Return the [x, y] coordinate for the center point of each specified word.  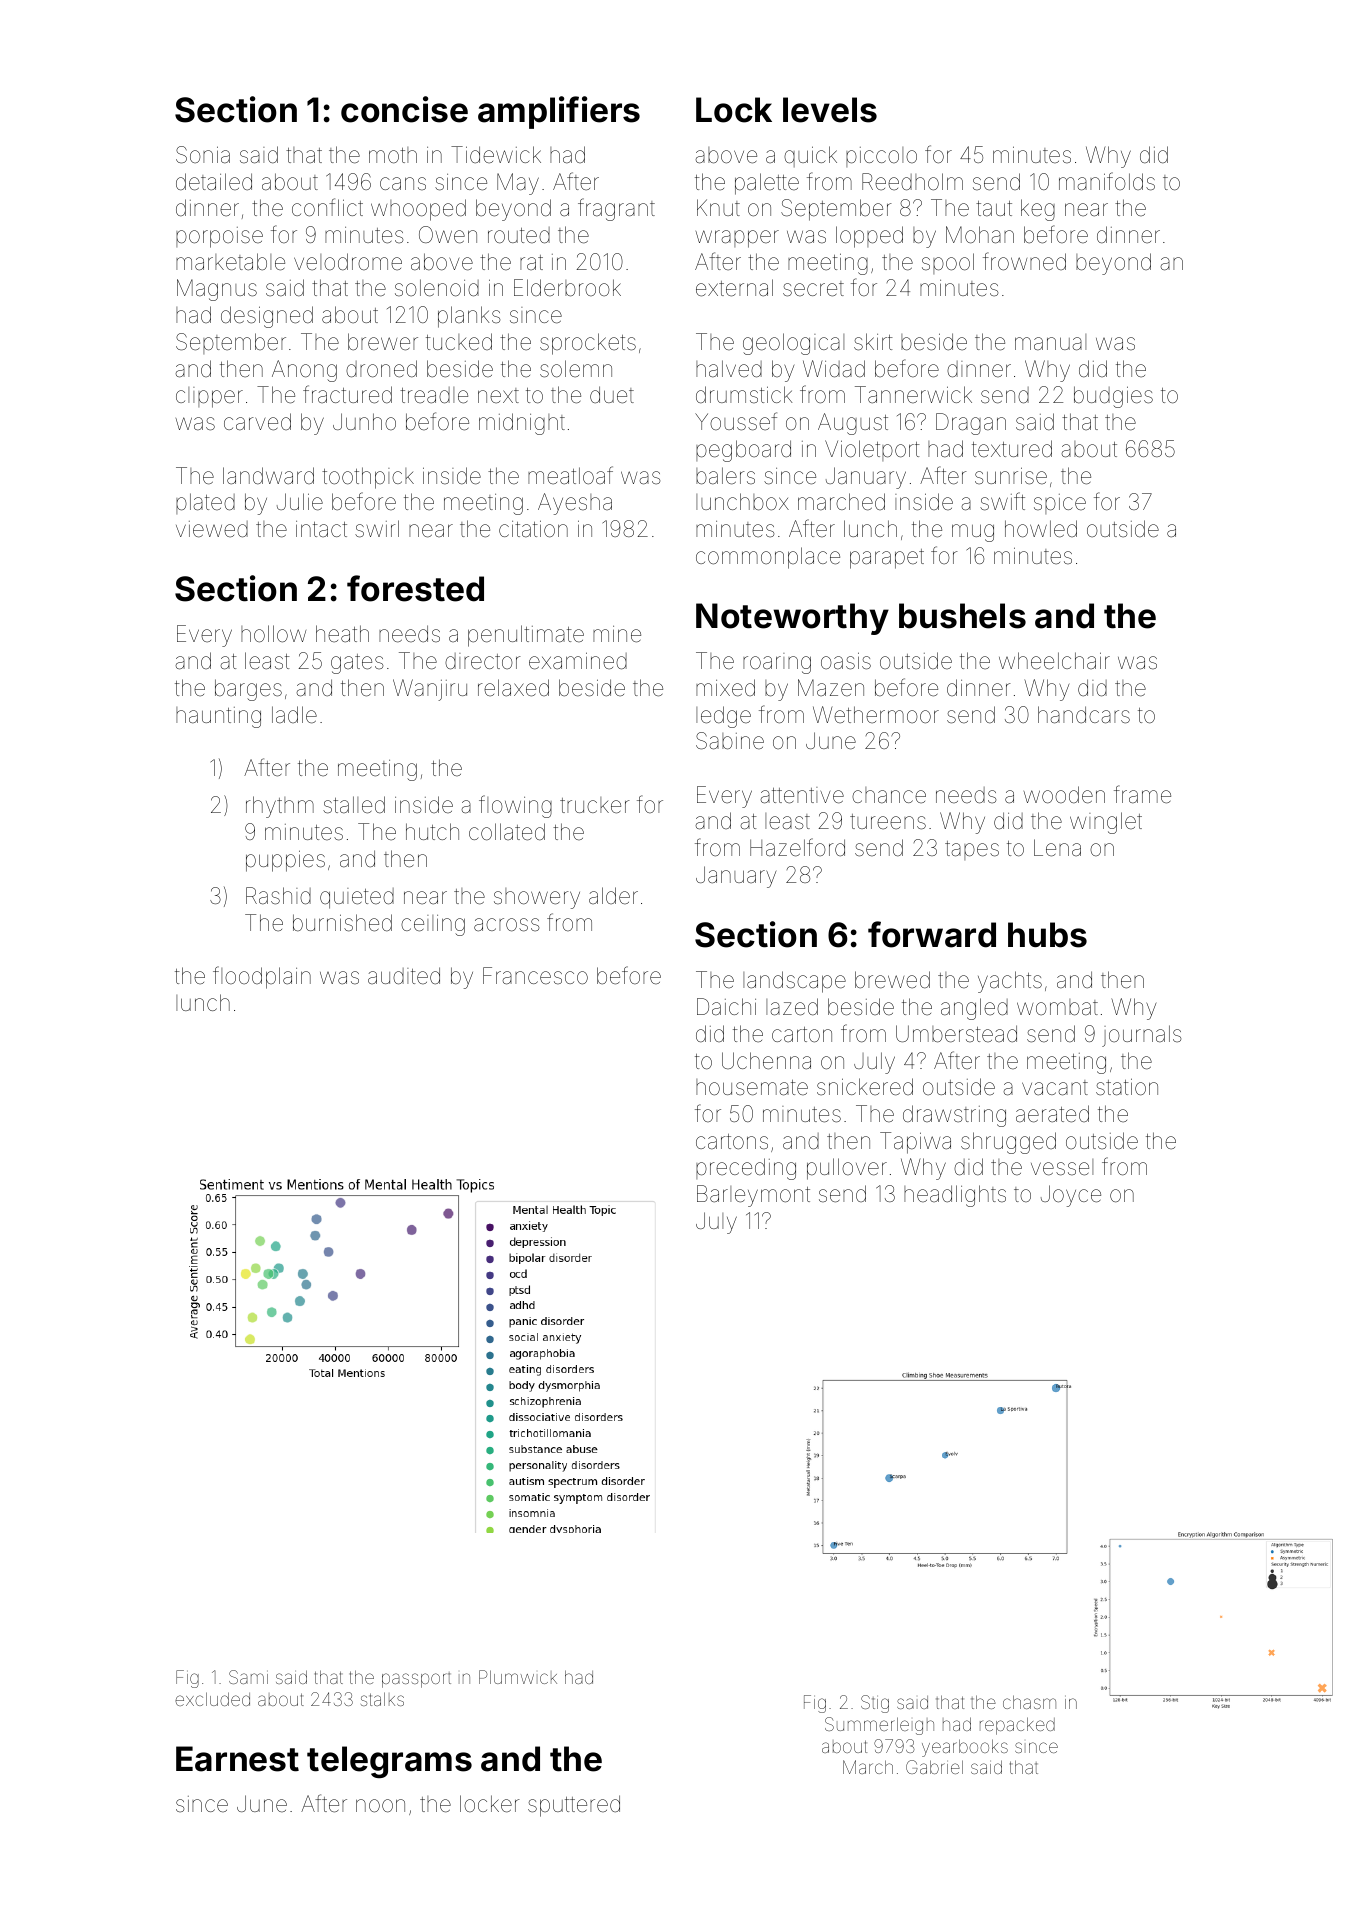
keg [1038, 210]
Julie [300, 502]
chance [889, 795]
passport [416, 1680]
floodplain [262, 977]
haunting [218, 717]
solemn [576, 369]
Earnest [237, 1759]
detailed [214, 182]
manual [1050, 342]
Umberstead [956, 1034]
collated [507, 832]
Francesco [535, 976]
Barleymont [753, 1196]
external [734, 288]
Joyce [1071, 1196]
